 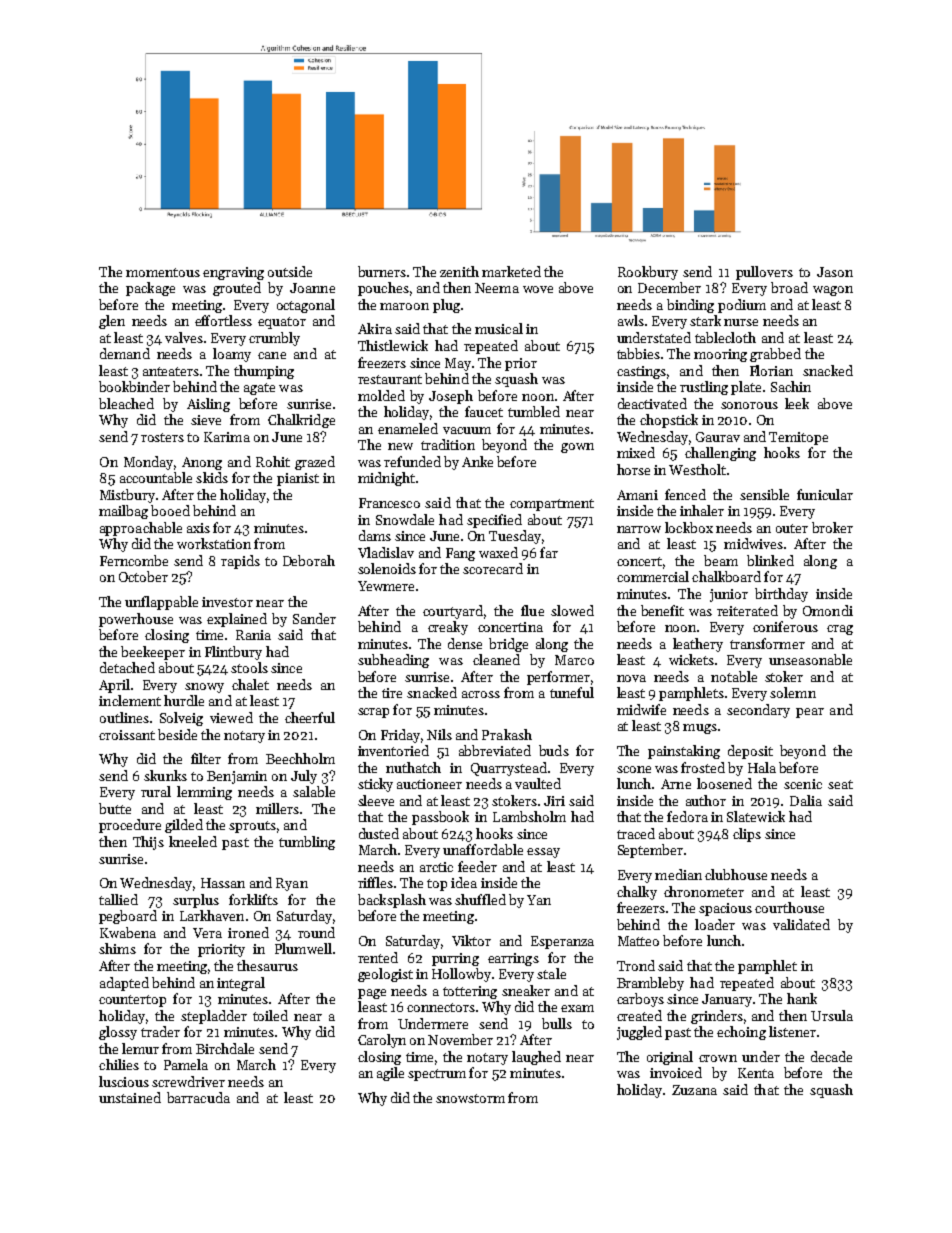 What do you see at coordinates (746, 388) in the screenshot?
I see `plate` at bounding box center [746, 388].
